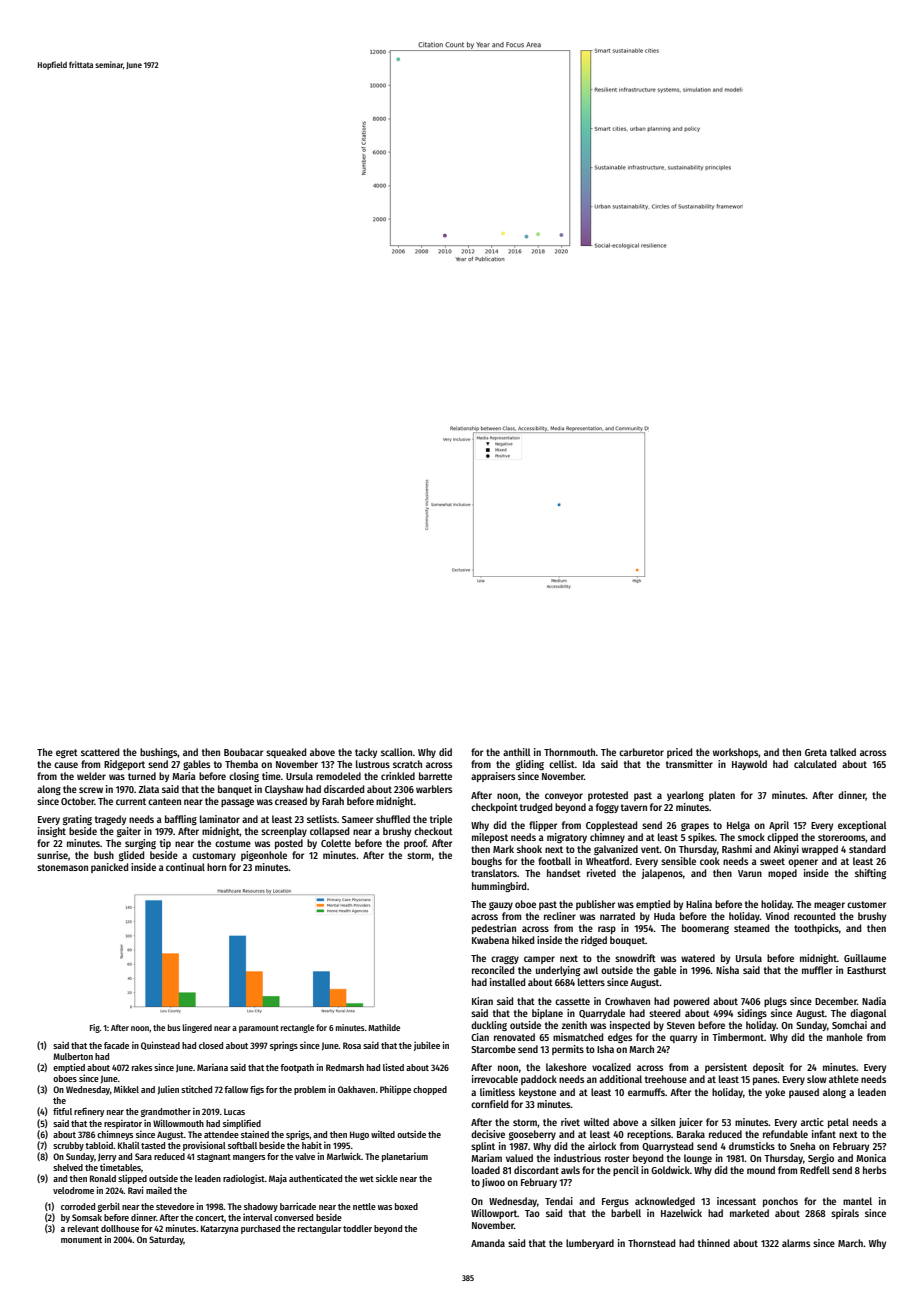 The width and height of the page is (924, 1308). I want to click on trudged, so click(536, 808).
